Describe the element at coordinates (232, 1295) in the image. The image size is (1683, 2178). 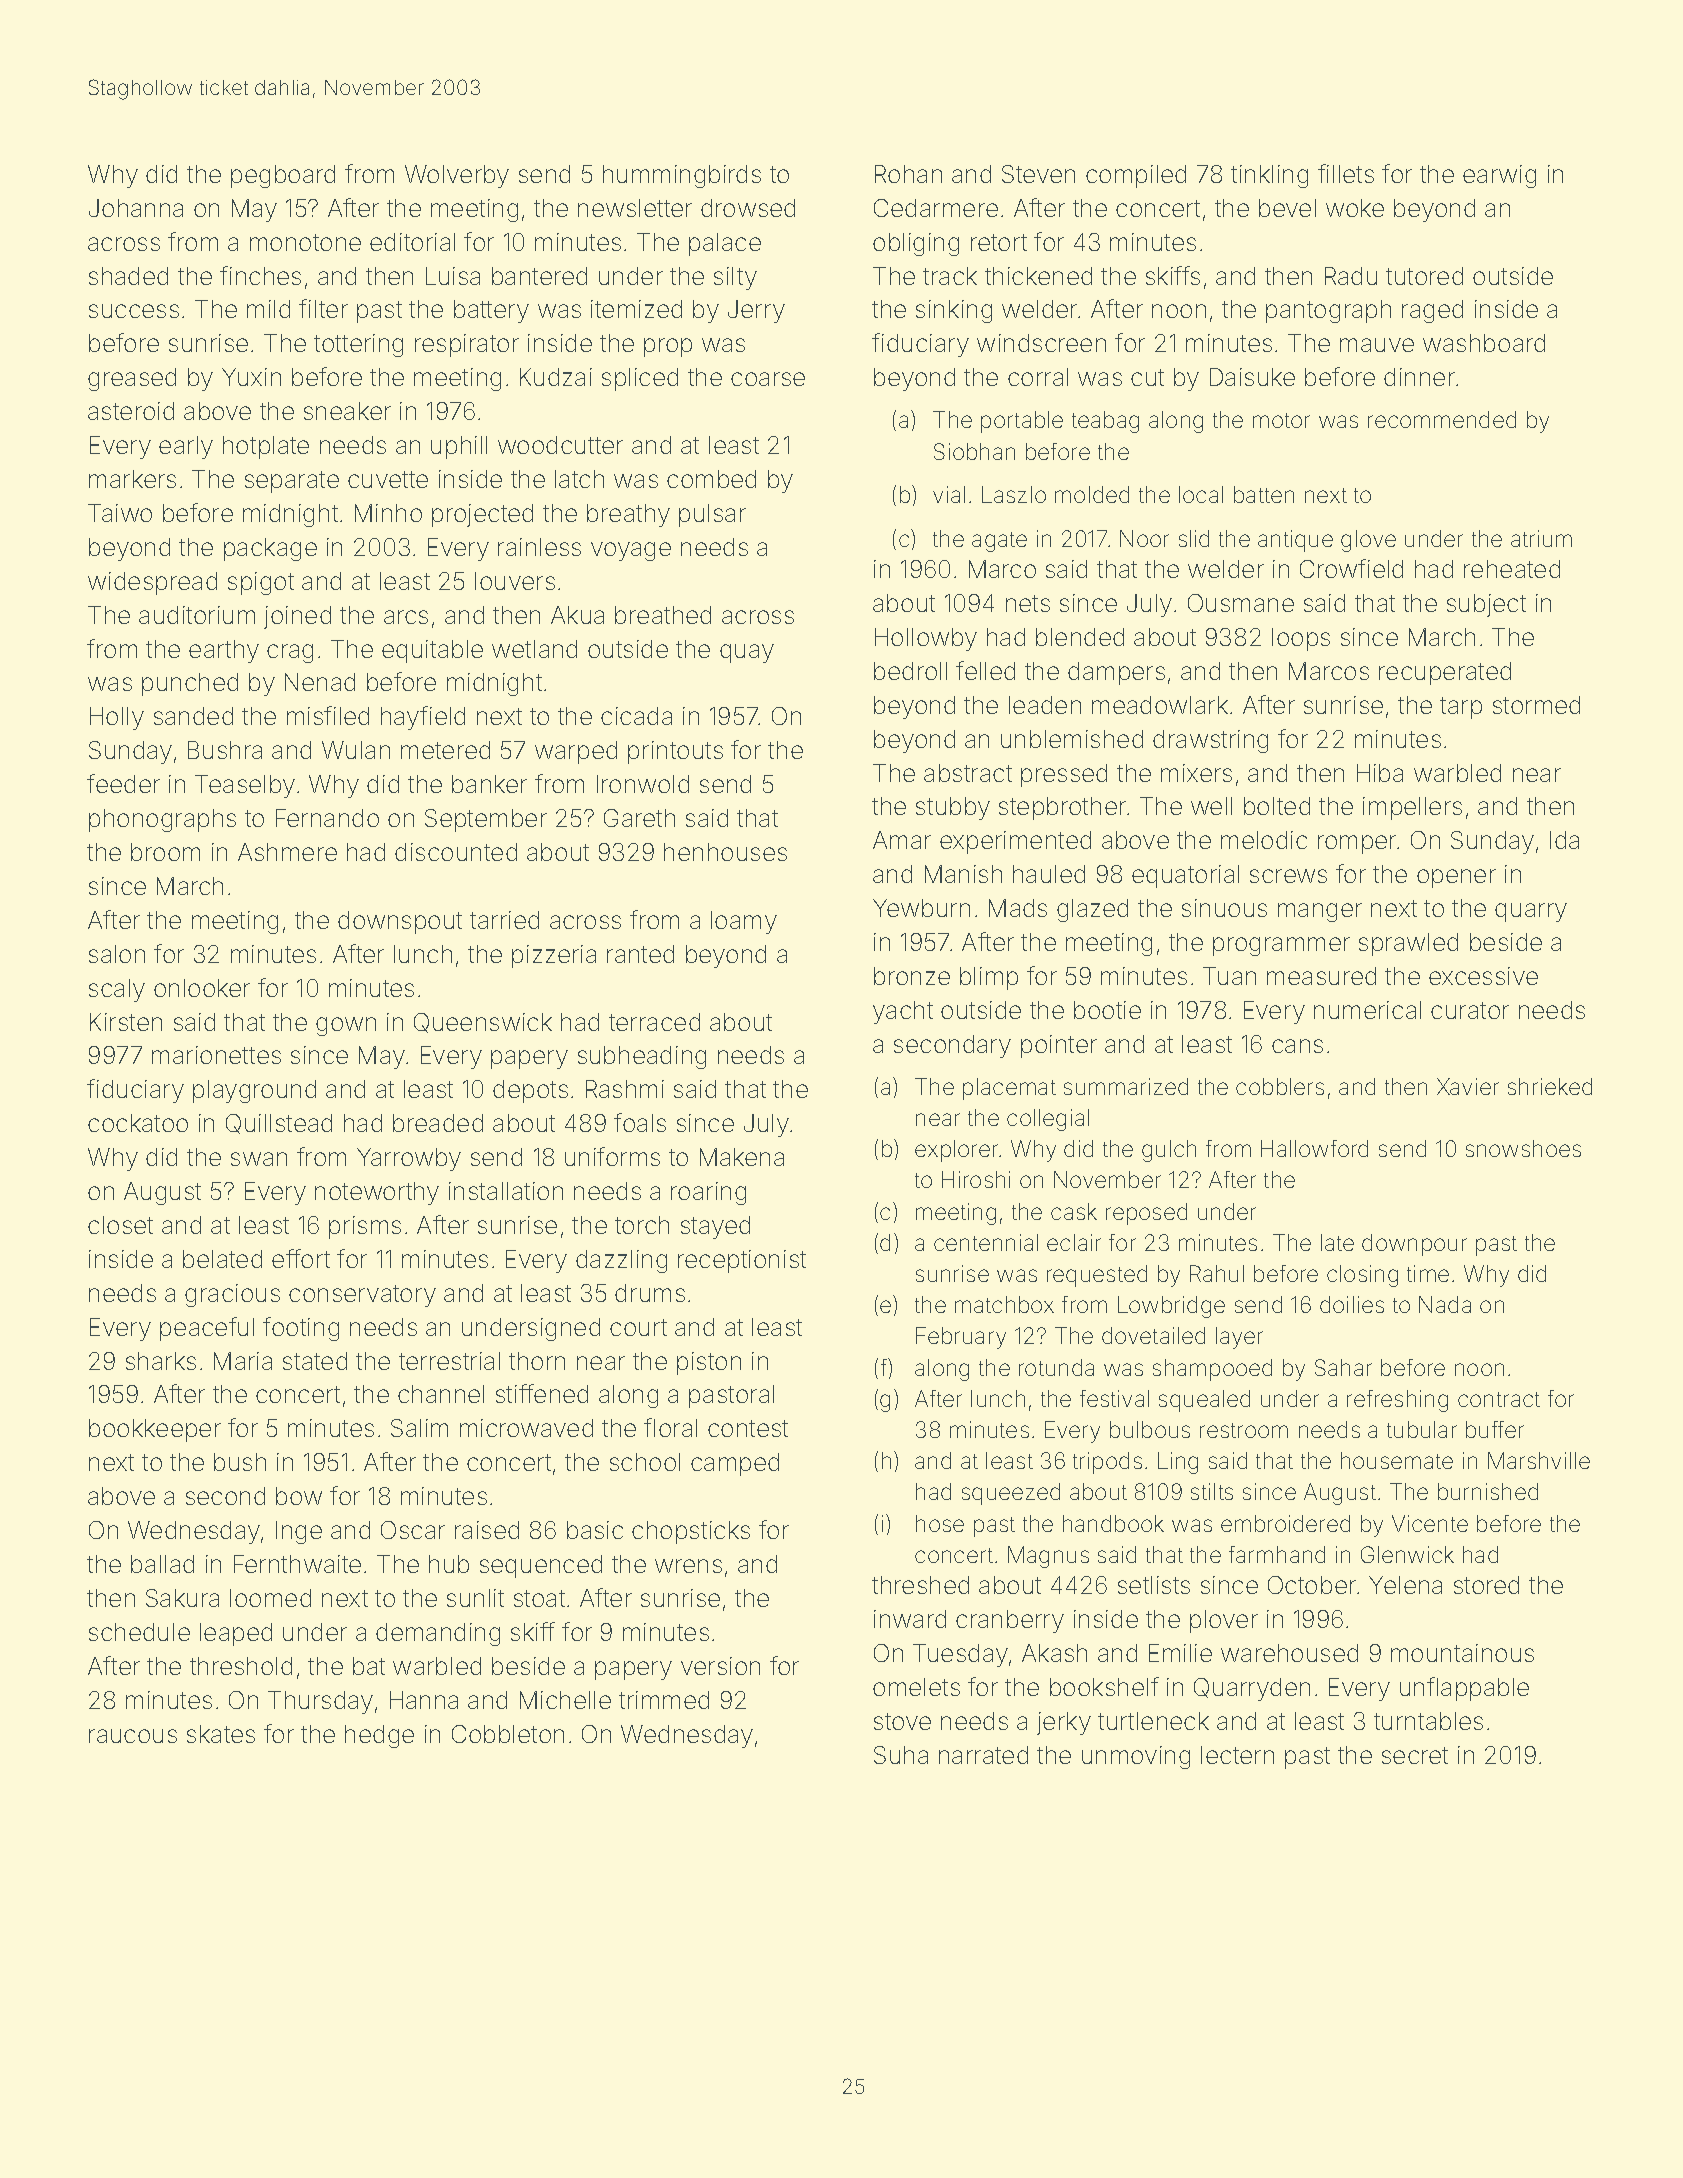
I see `gracious` at that location.
